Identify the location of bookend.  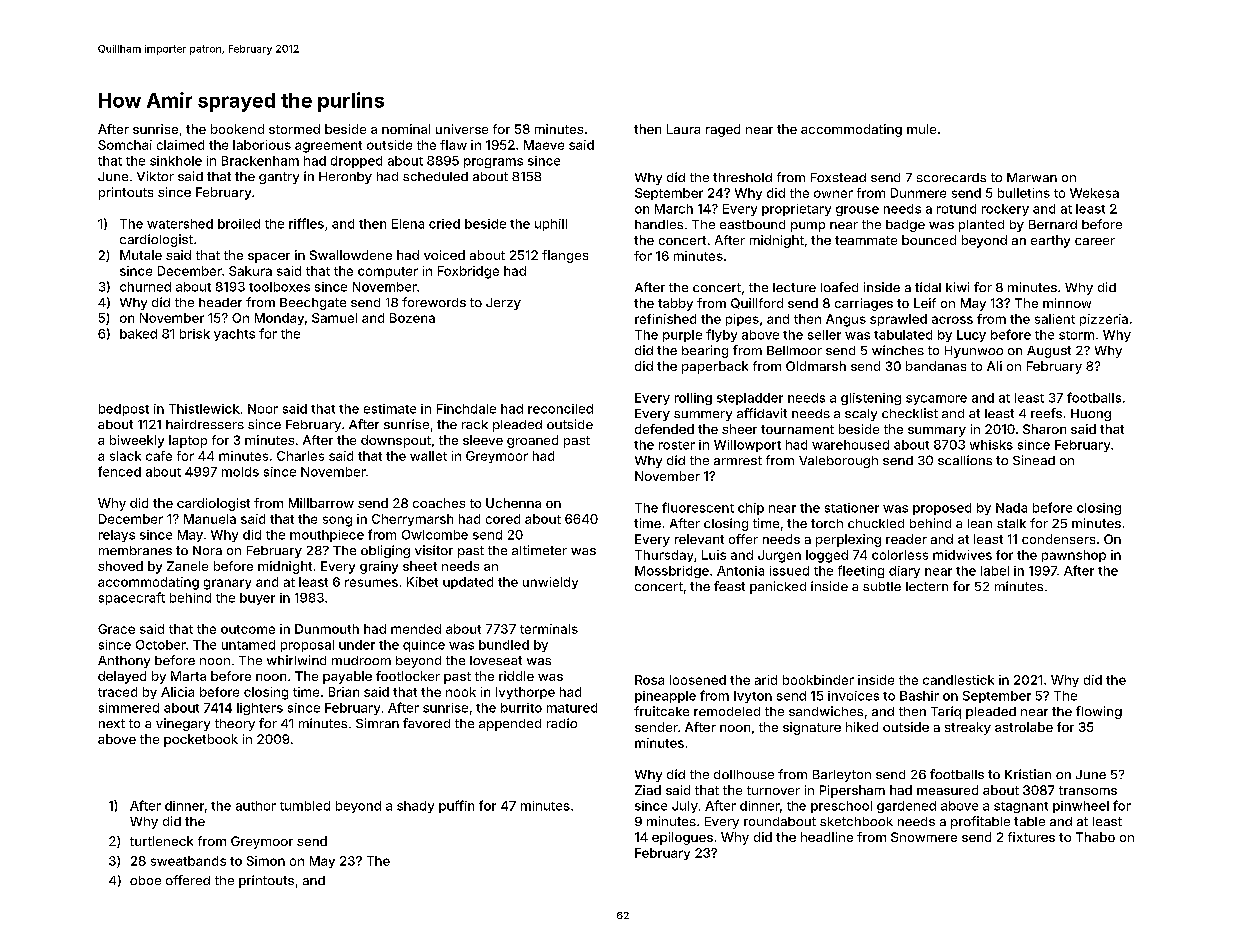
(237, 129).
